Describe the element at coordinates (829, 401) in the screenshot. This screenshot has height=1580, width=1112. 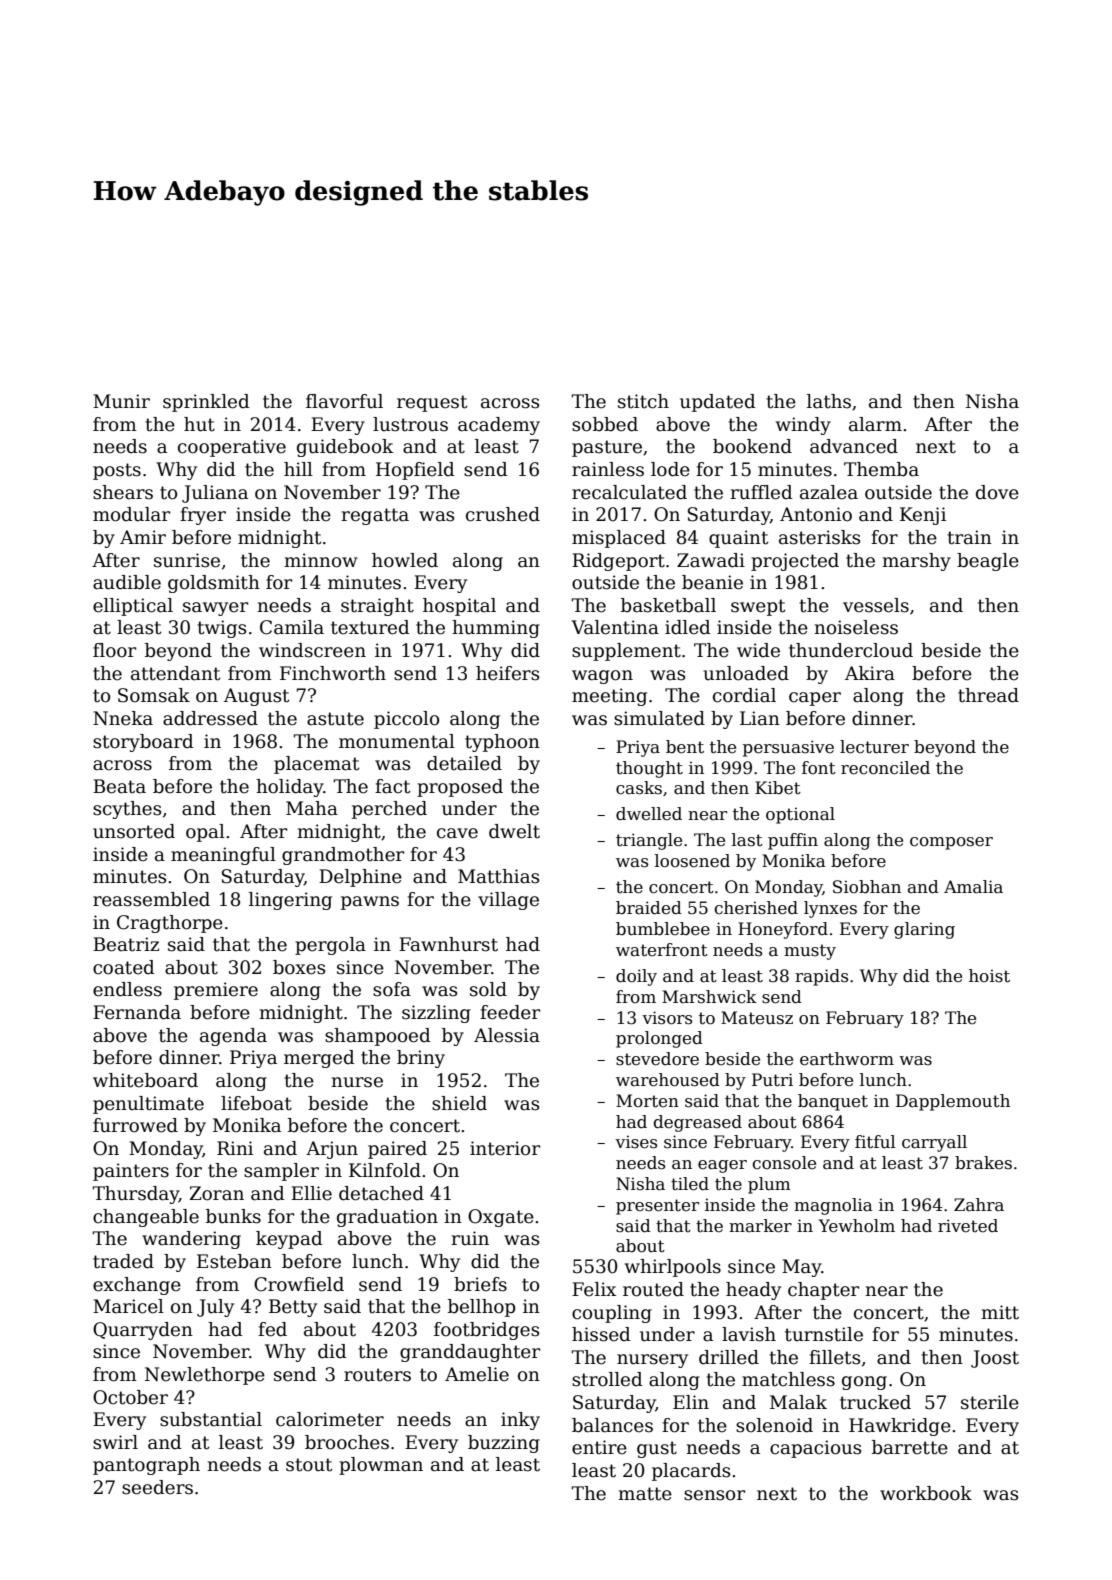
I see `laths` at that location.
